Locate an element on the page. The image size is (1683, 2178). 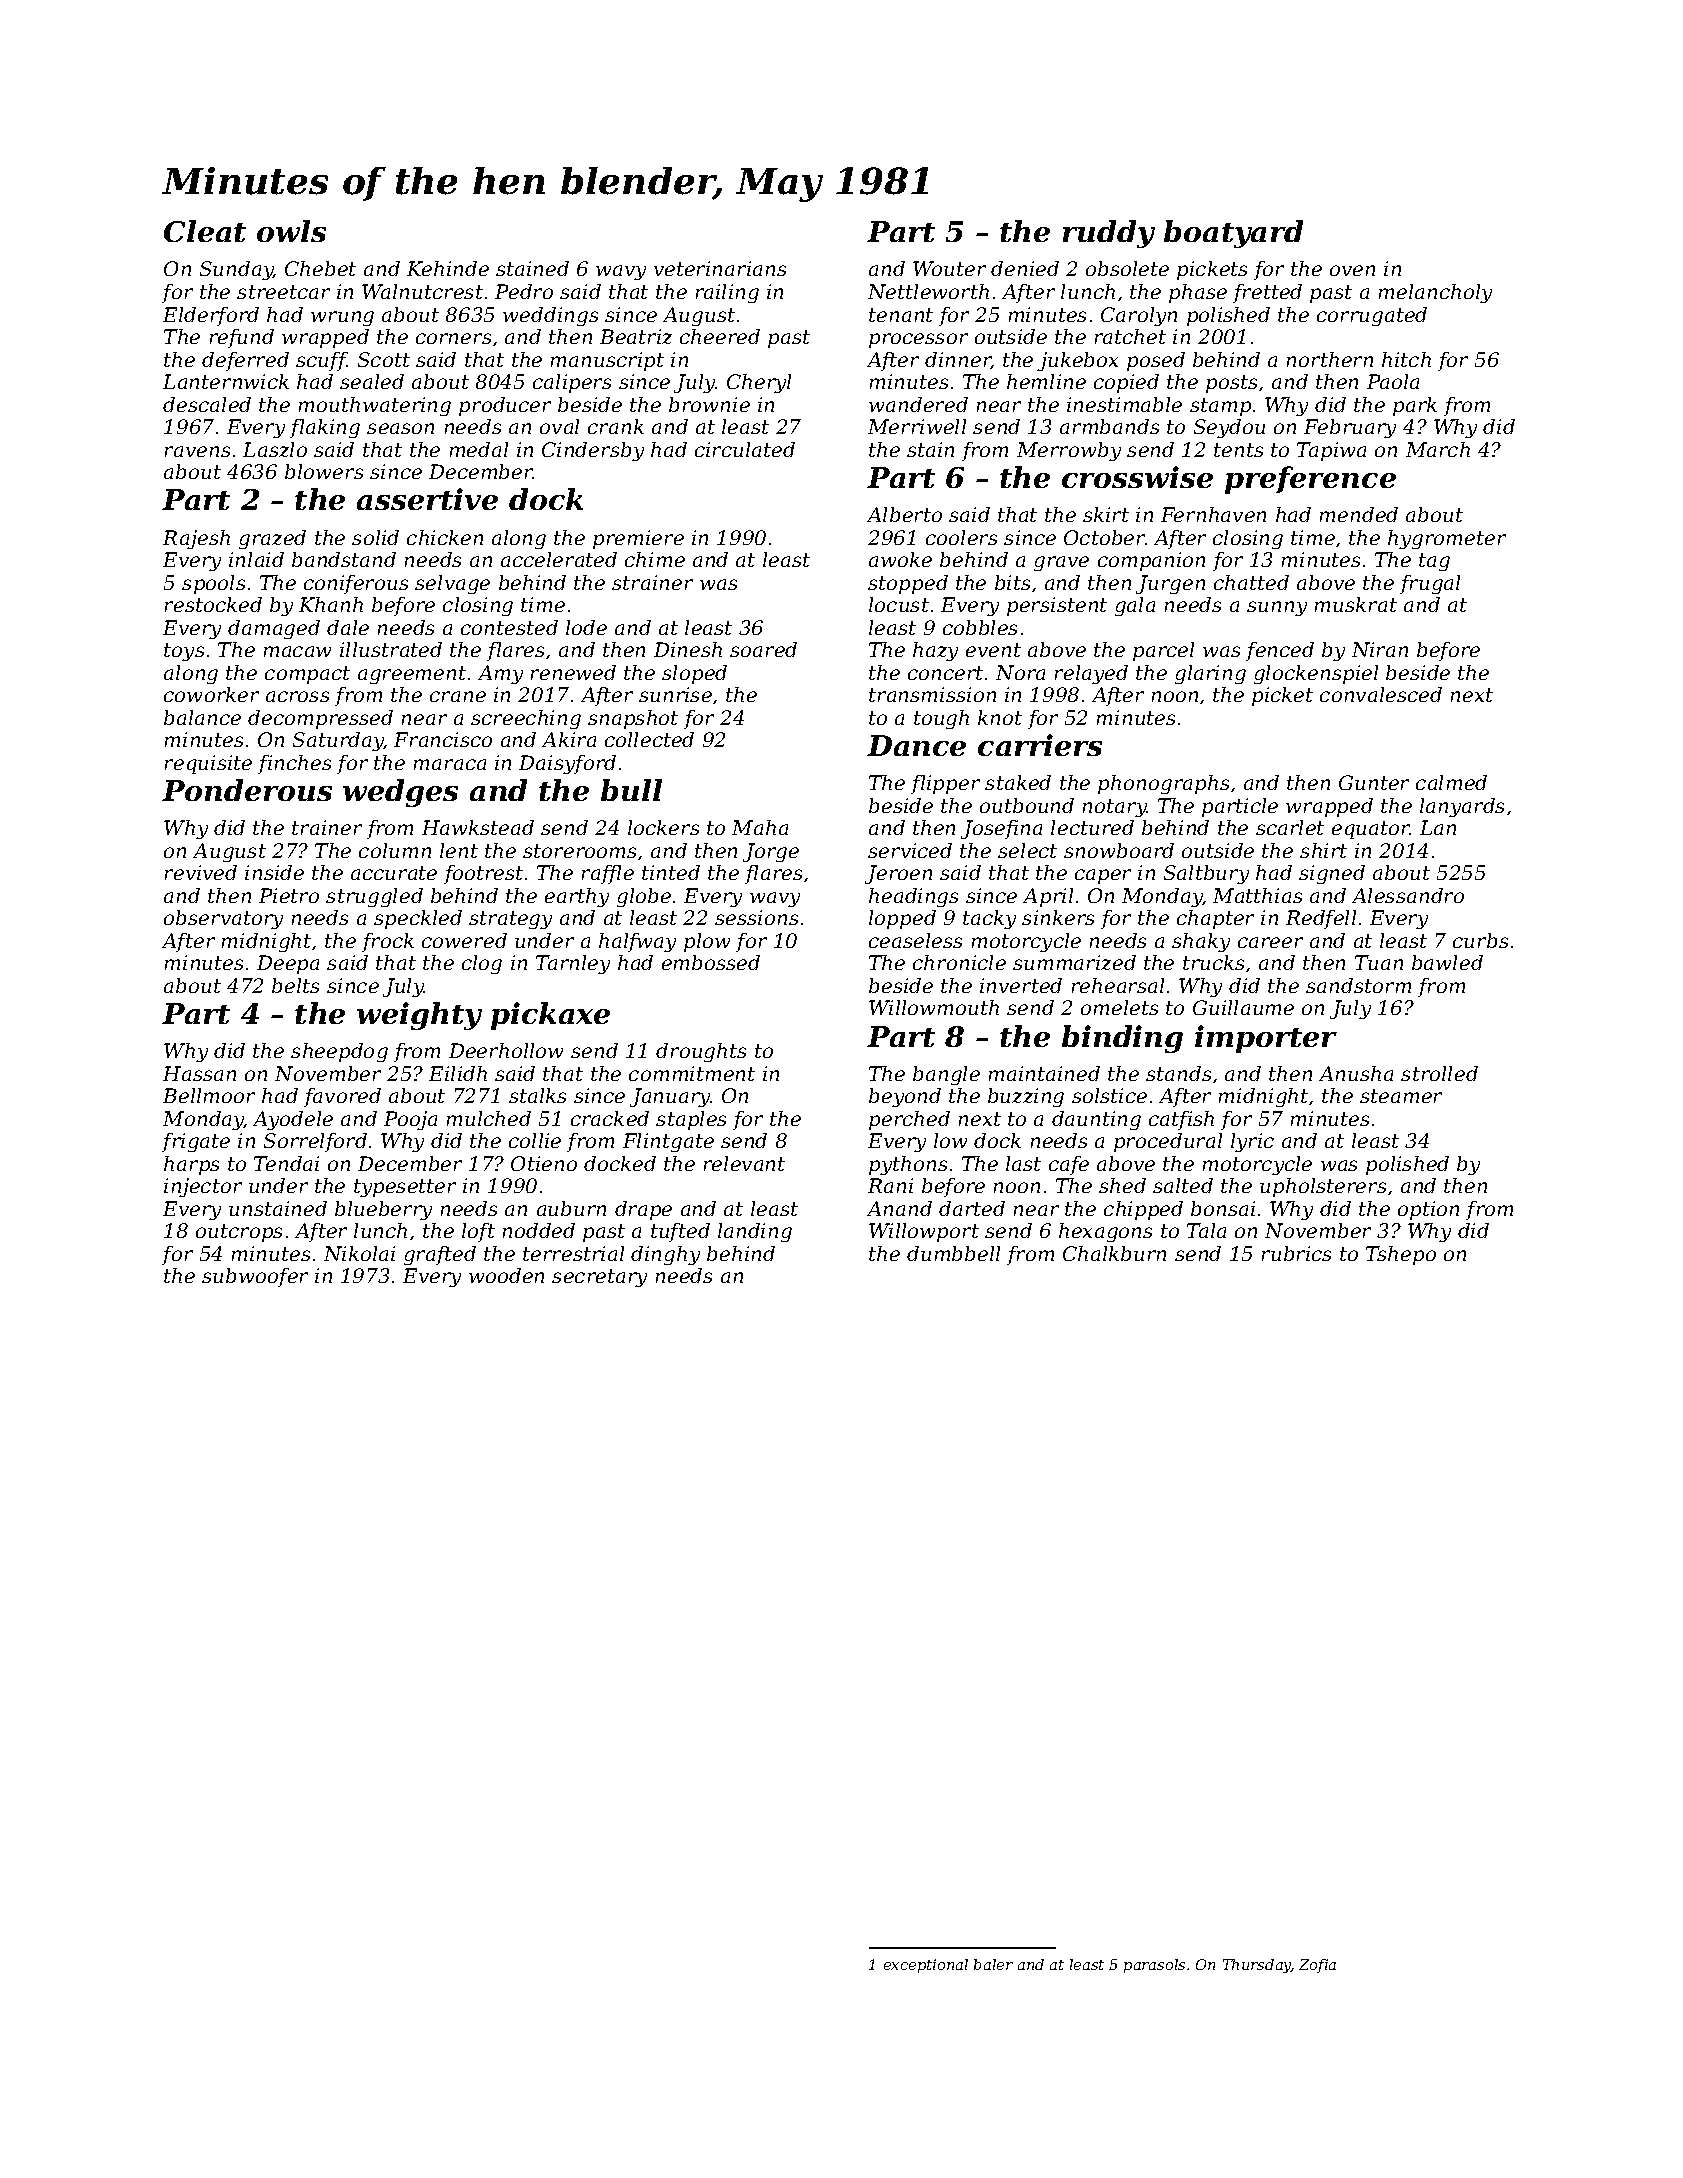
exceptional is located at coordinates (926, 1966).
